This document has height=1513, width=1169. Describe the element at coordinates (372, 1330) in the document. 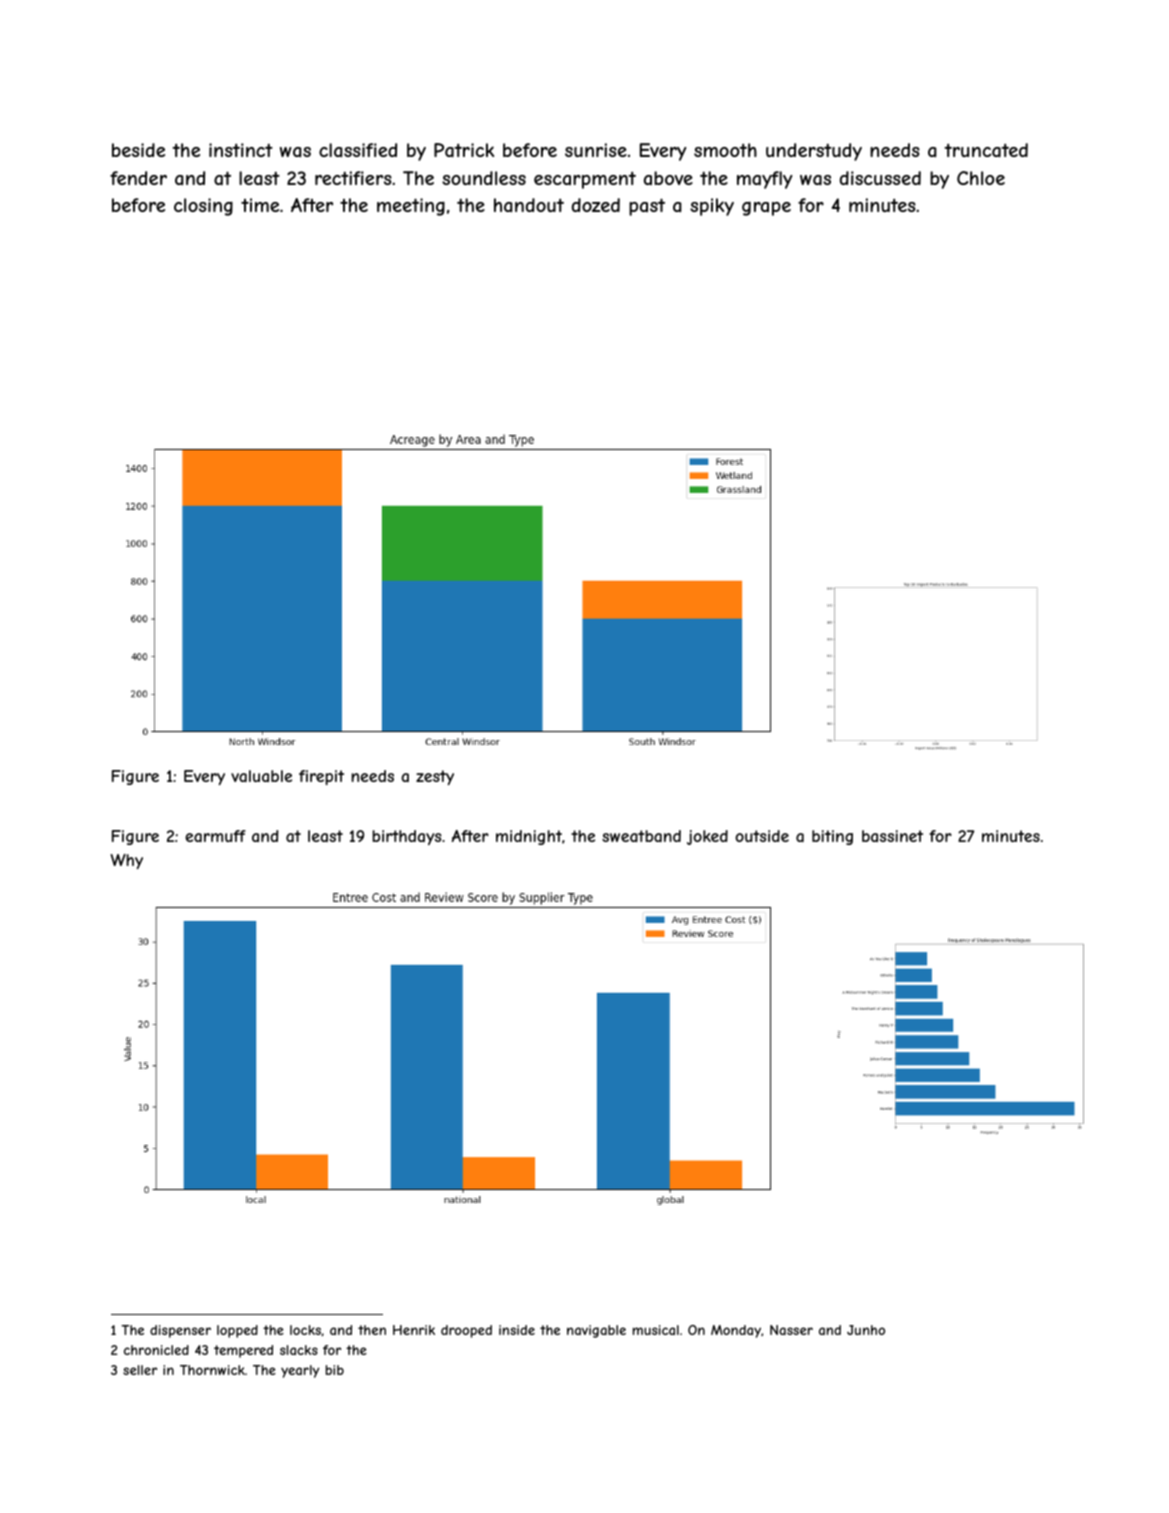

I see `then` at that location.
